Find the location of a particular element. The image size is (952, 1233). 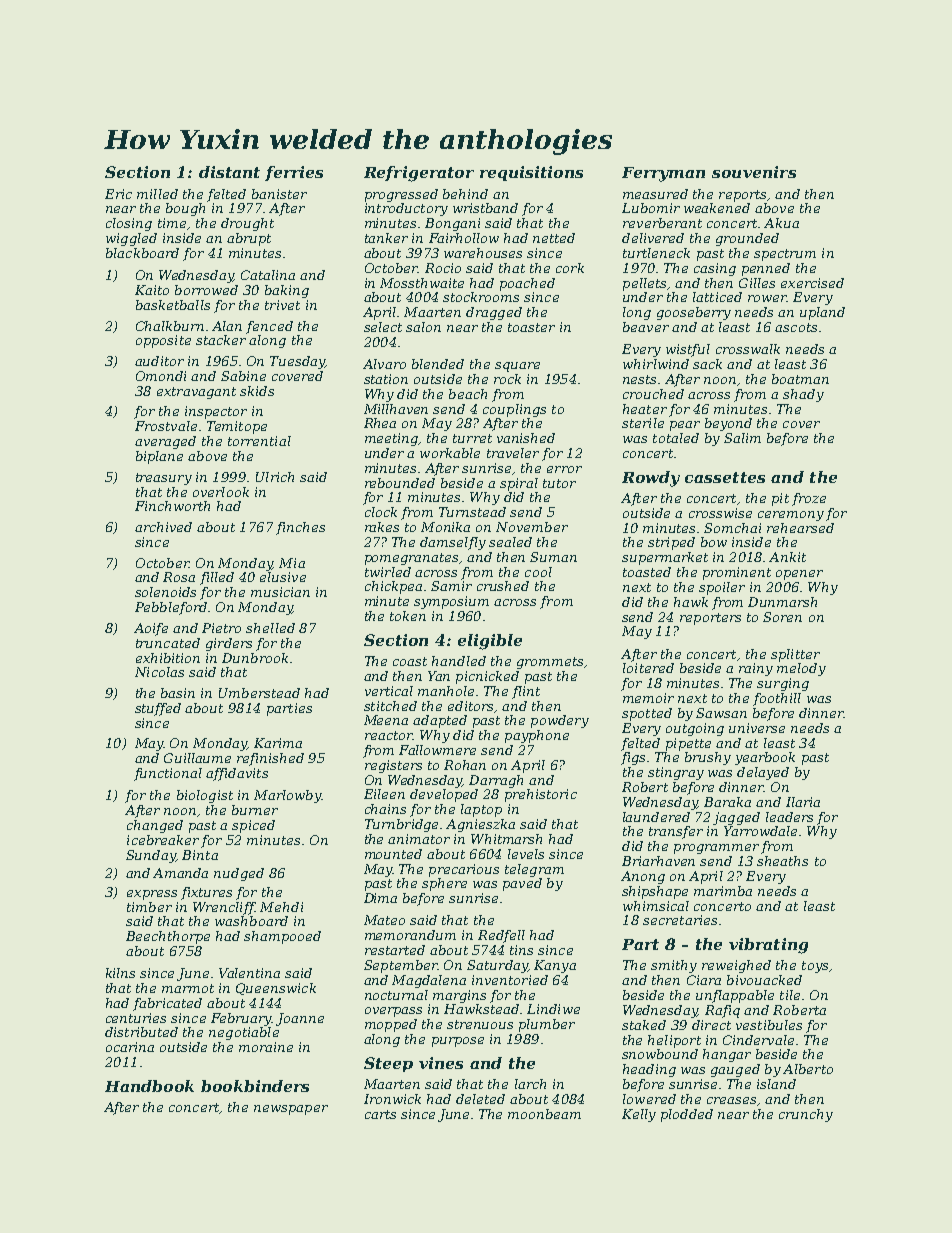

abrupt is located at coordinates (249, 239).
